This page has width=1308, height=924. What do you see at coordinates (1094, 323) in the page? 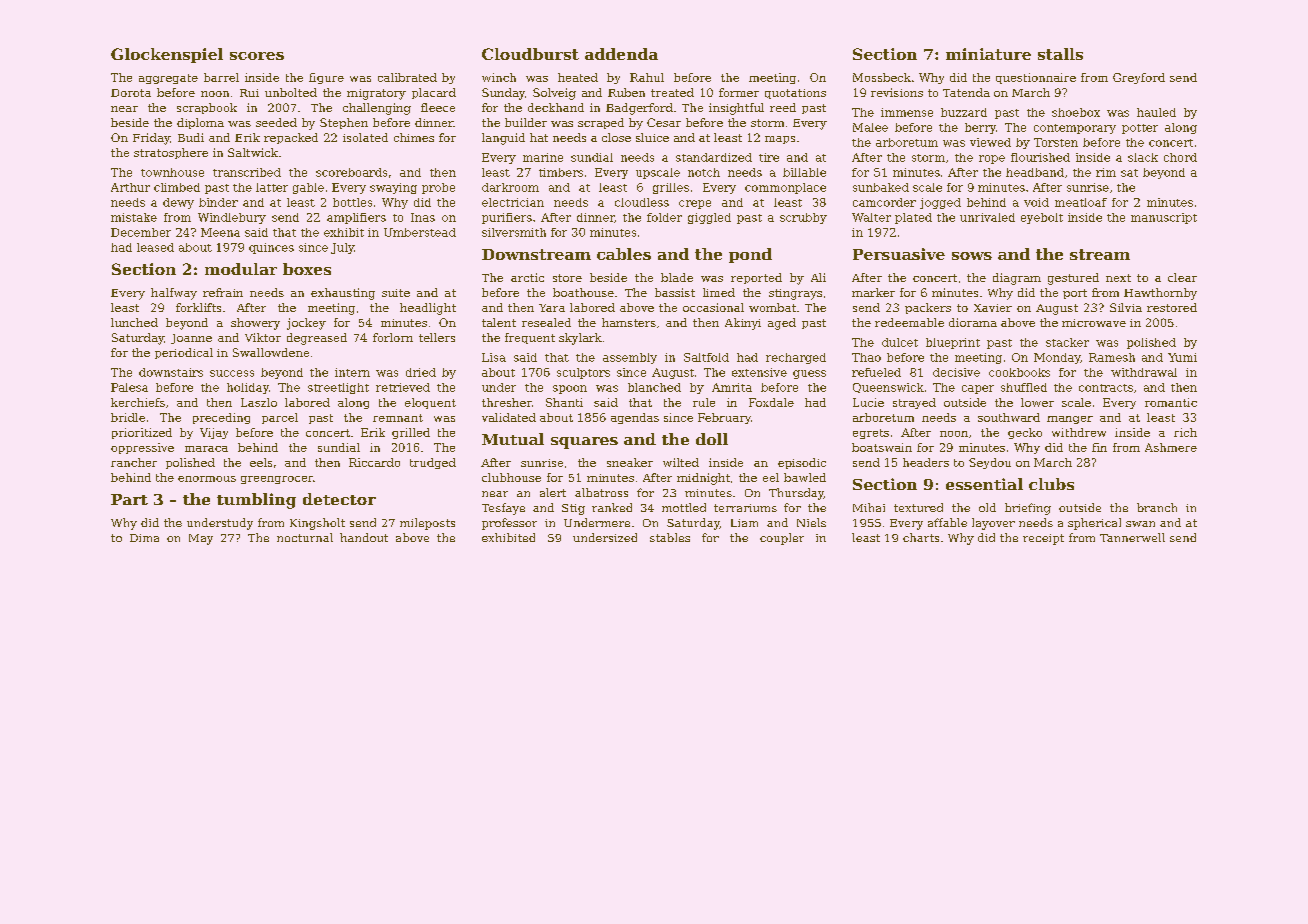
I see `microwave` at bounding box center [1094, 323].
